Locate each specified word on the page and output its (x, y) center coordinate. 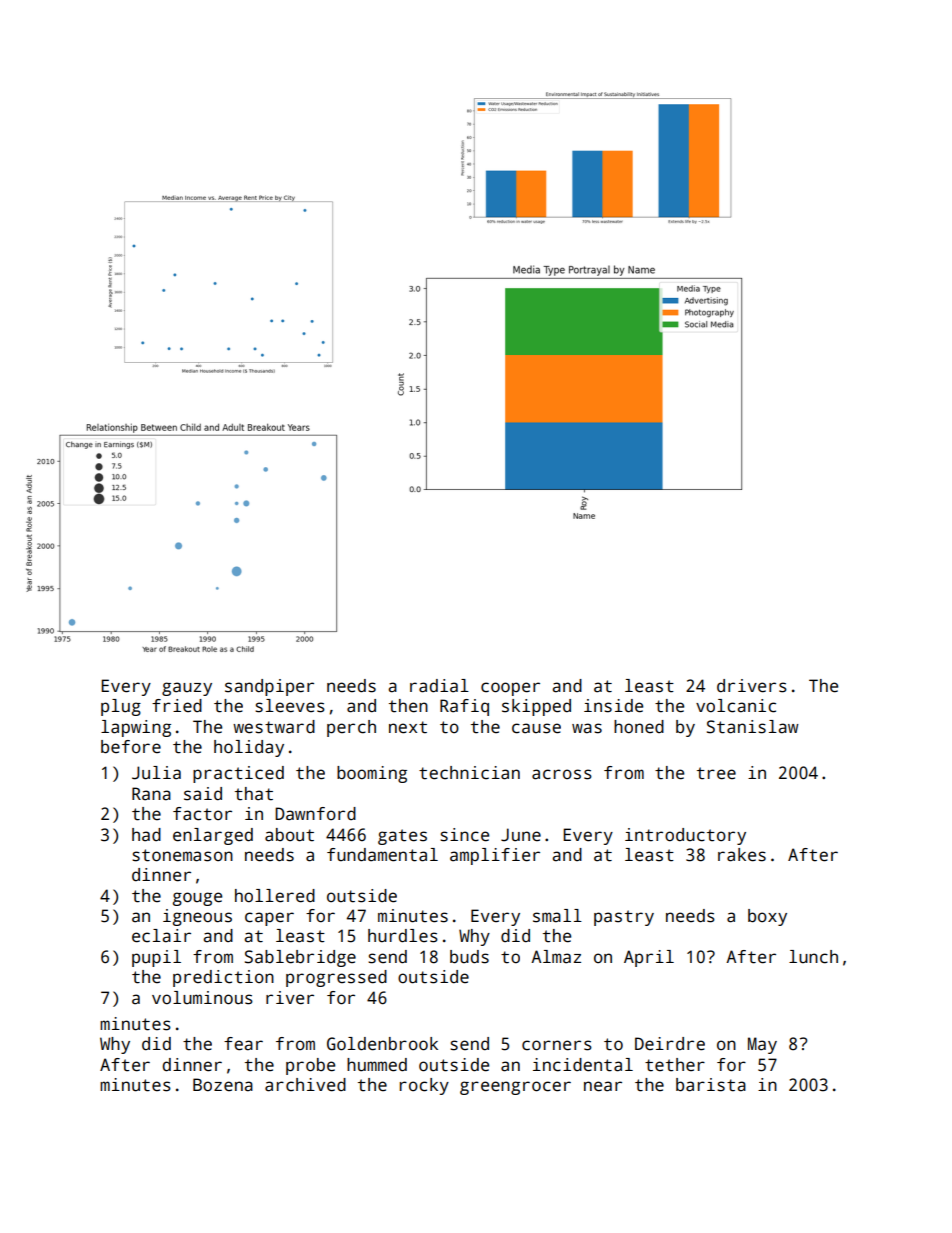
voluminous (202, 998)
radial (439, 686)
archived (305, 1085)
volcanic (736, 706)
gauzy (187, 689)
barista (711, 1085)
